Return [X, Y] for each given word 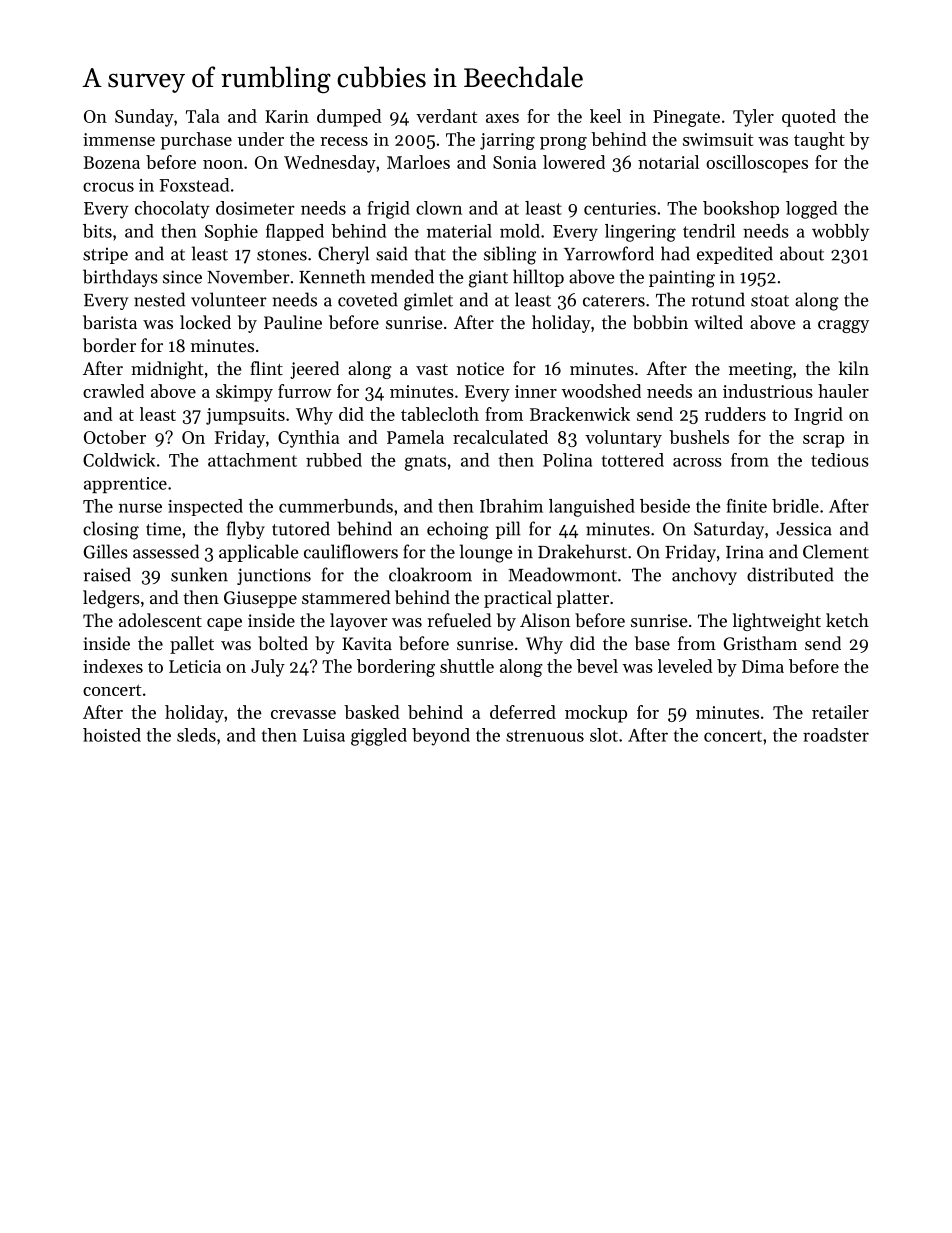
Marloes [418, 162]
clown [439, 208]
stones [282, 255]
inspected [205, 507]
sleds [196, 735]
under [261, 139]
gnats [425, 463]
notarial [668, 162]
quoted [809, 118]
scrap [823, 441]
